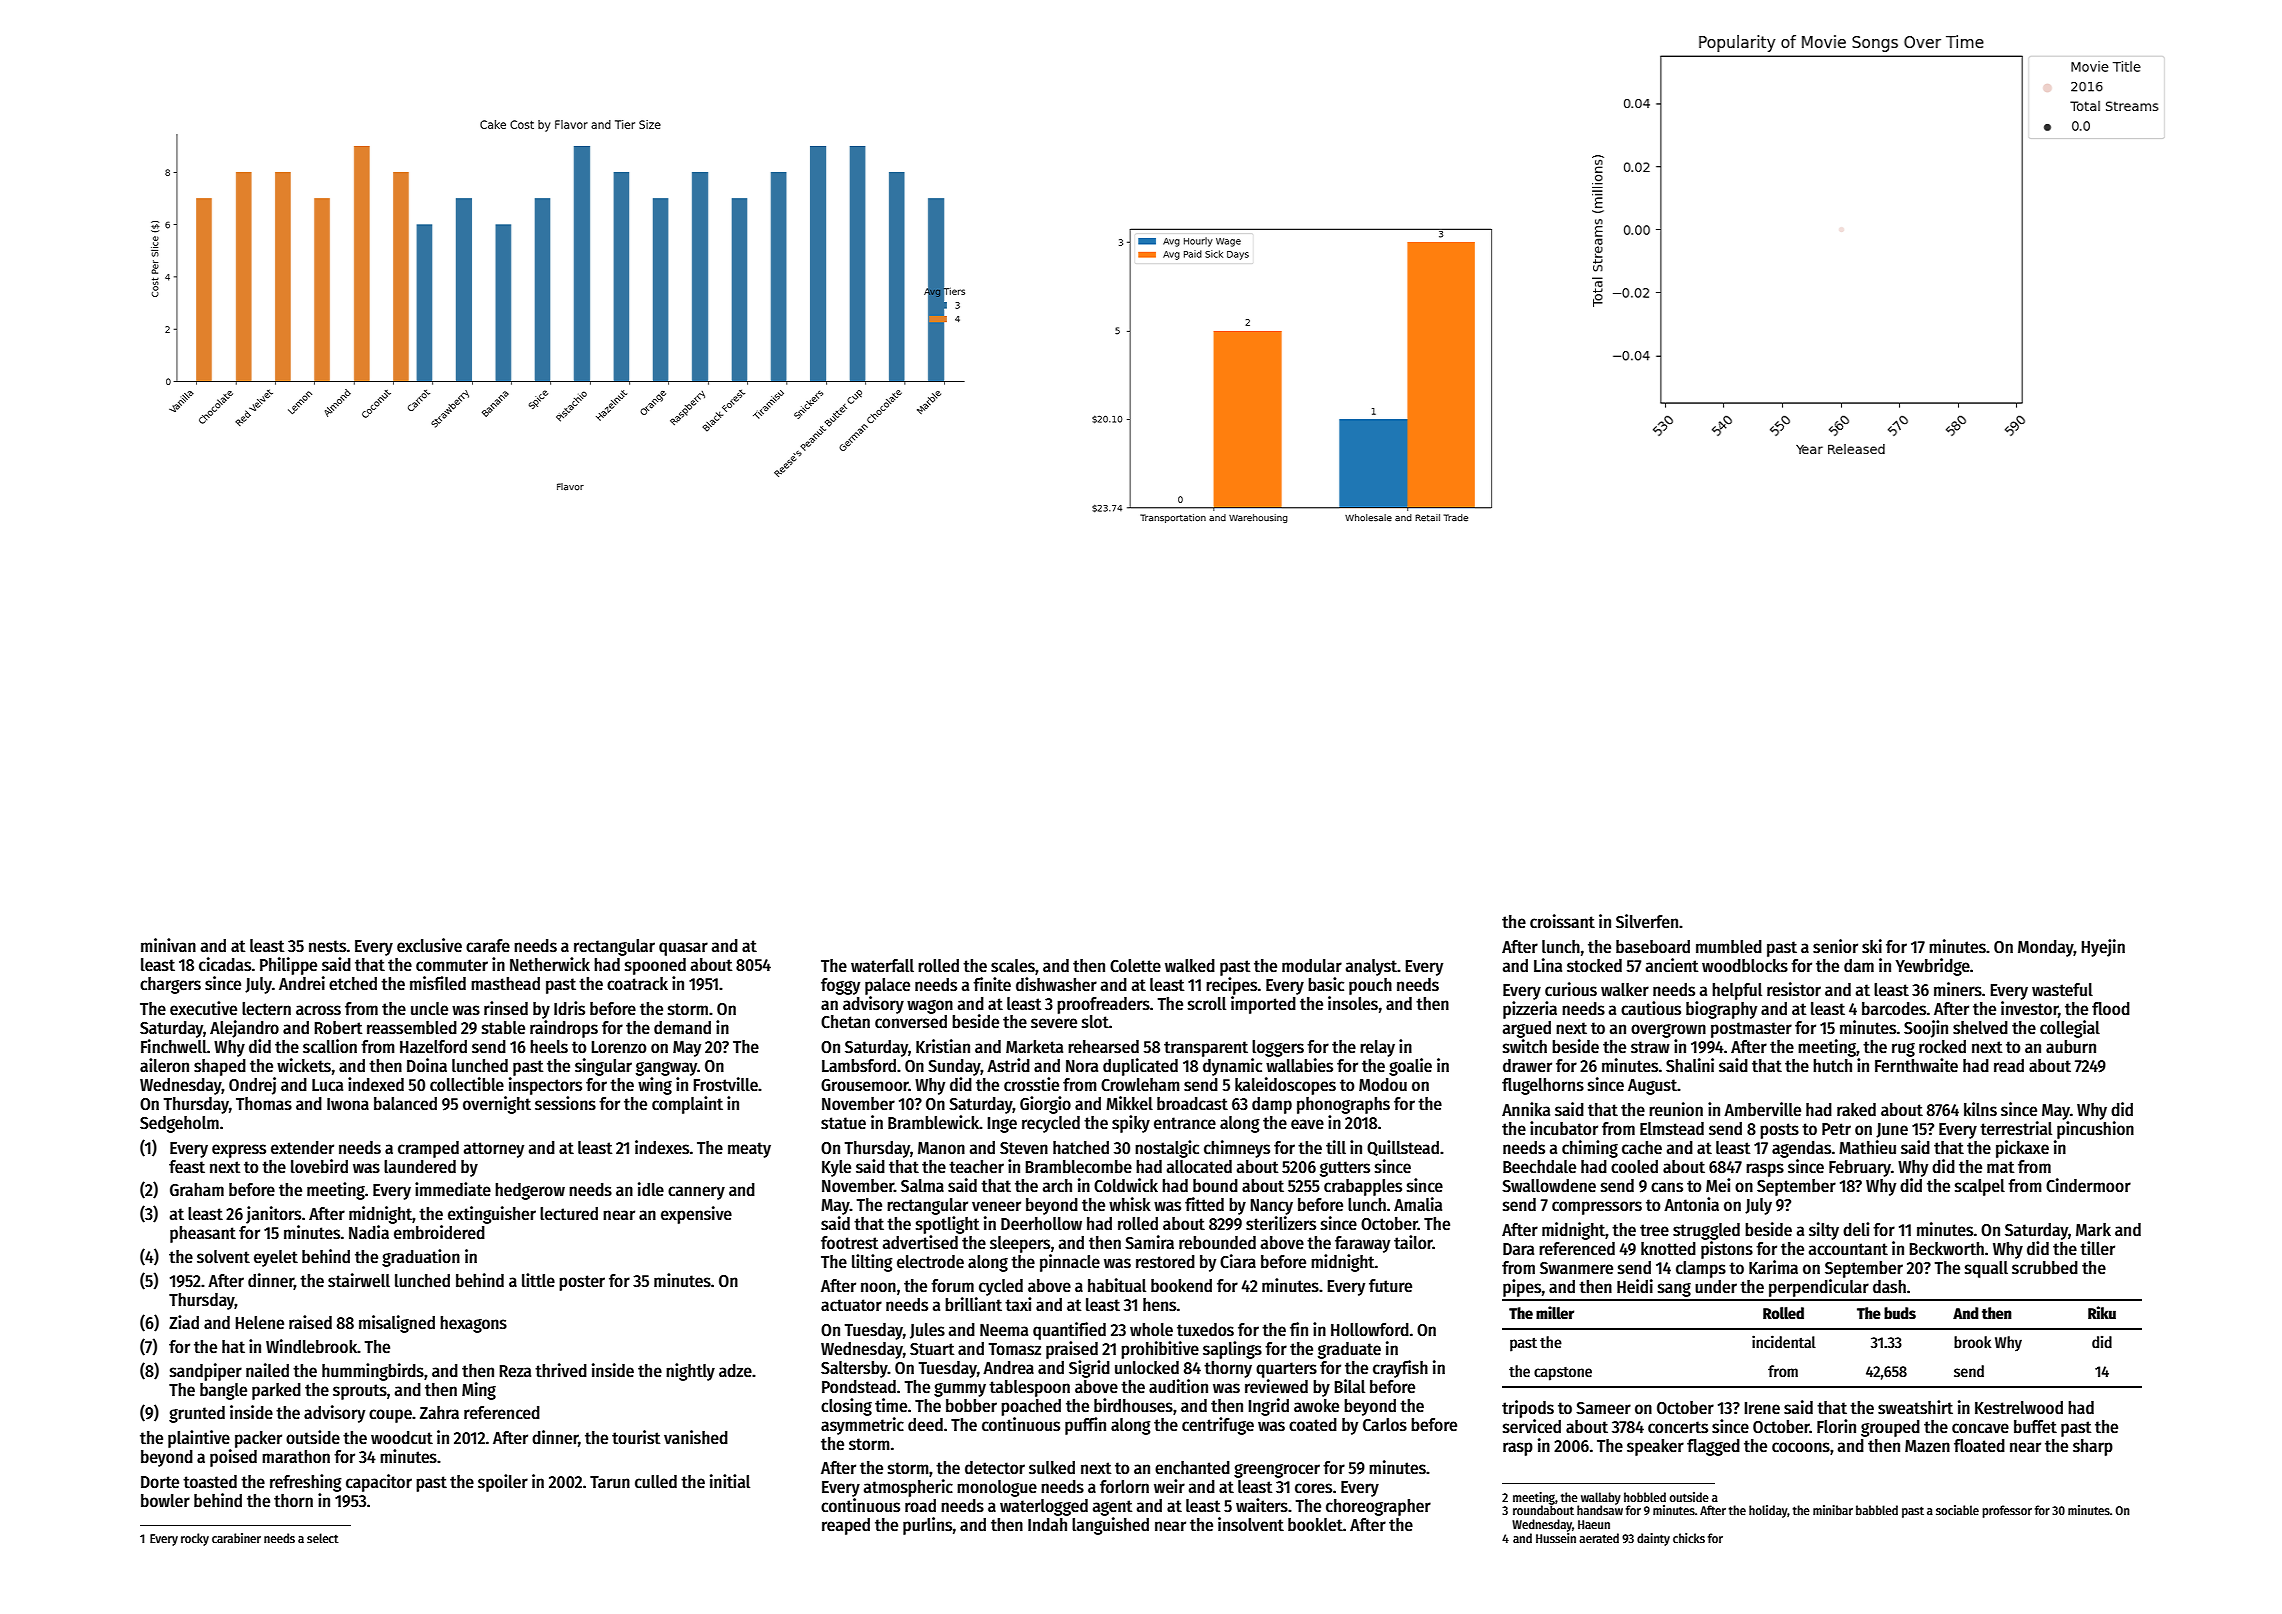  Describe the element at coordinates (266, 1009) in the image. I see `lectern` at that location.
